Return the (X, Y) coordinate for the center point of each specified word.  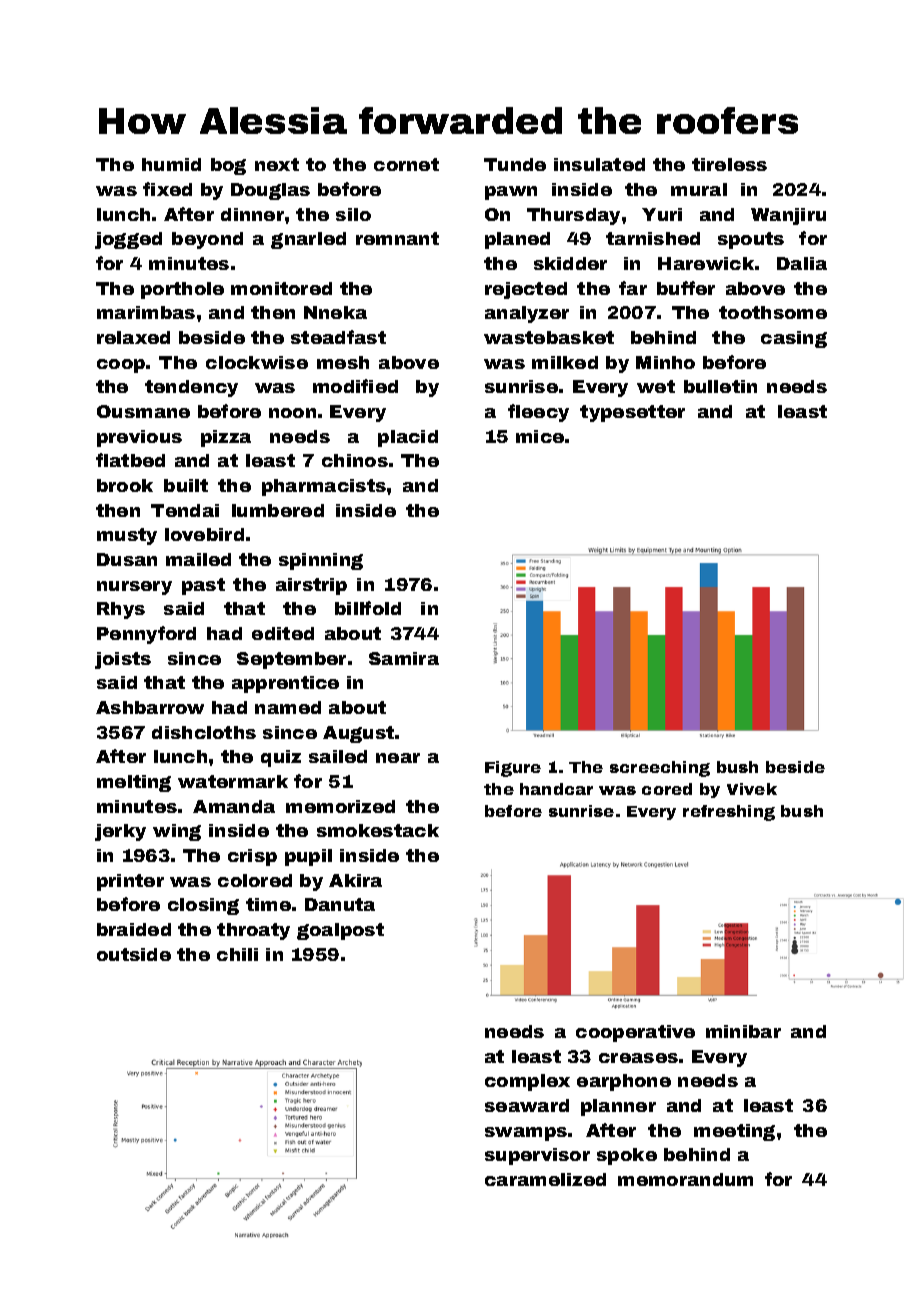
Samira (404, 658)
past (203, 586)
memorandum (685, 1179)
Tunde (515, 164)
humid (171, 164)
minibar (743, 1031)
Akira (355, 880)
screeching (660, 769)
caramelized (545, 1179)
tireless (729, 164)
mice (540, 436)
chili (237, 954)
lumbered (278, 510)
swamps (526, 1134)
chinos (355, 460)
